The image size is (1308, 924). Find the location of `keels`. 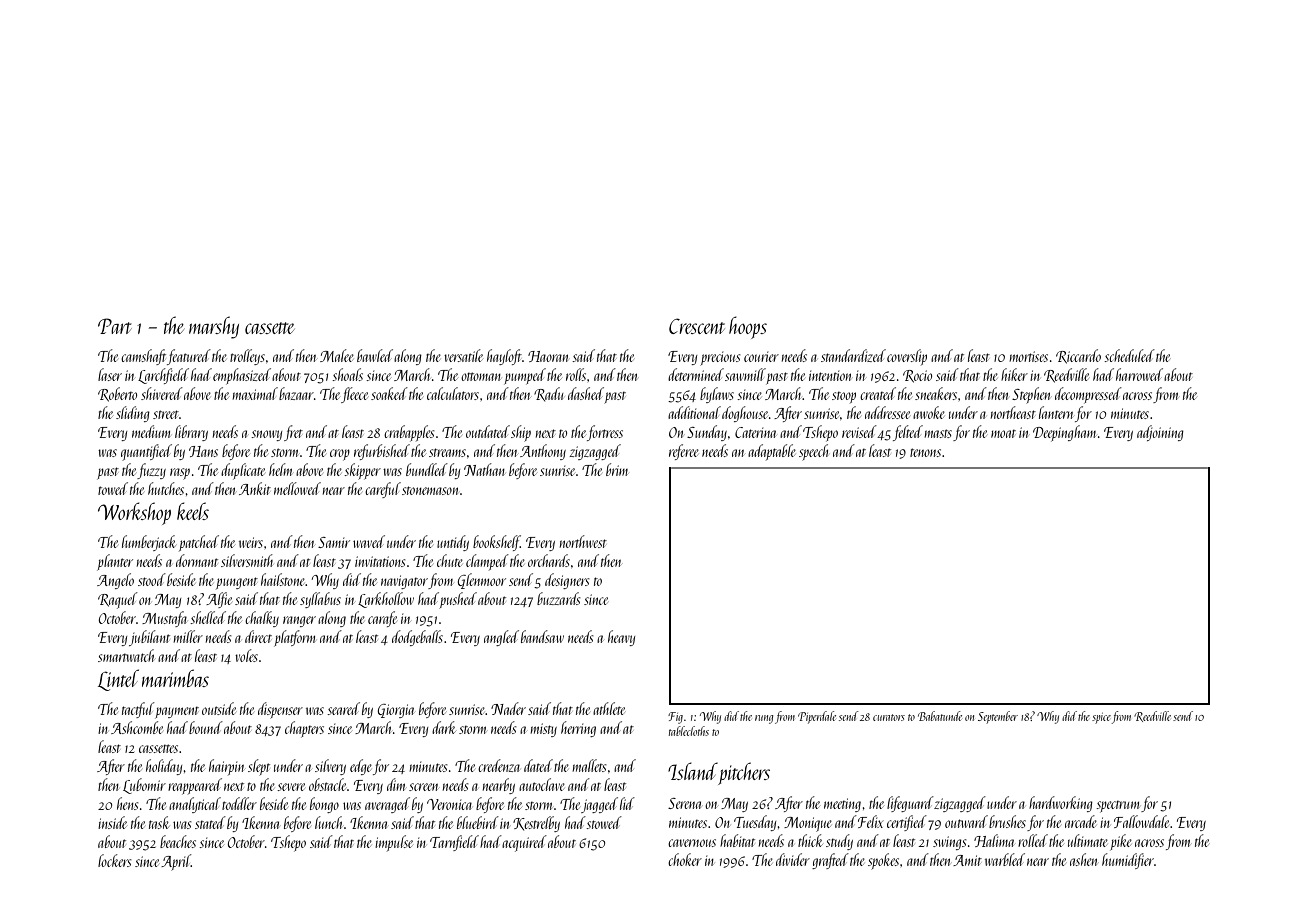

keels is located at coordinates (193, 511).
